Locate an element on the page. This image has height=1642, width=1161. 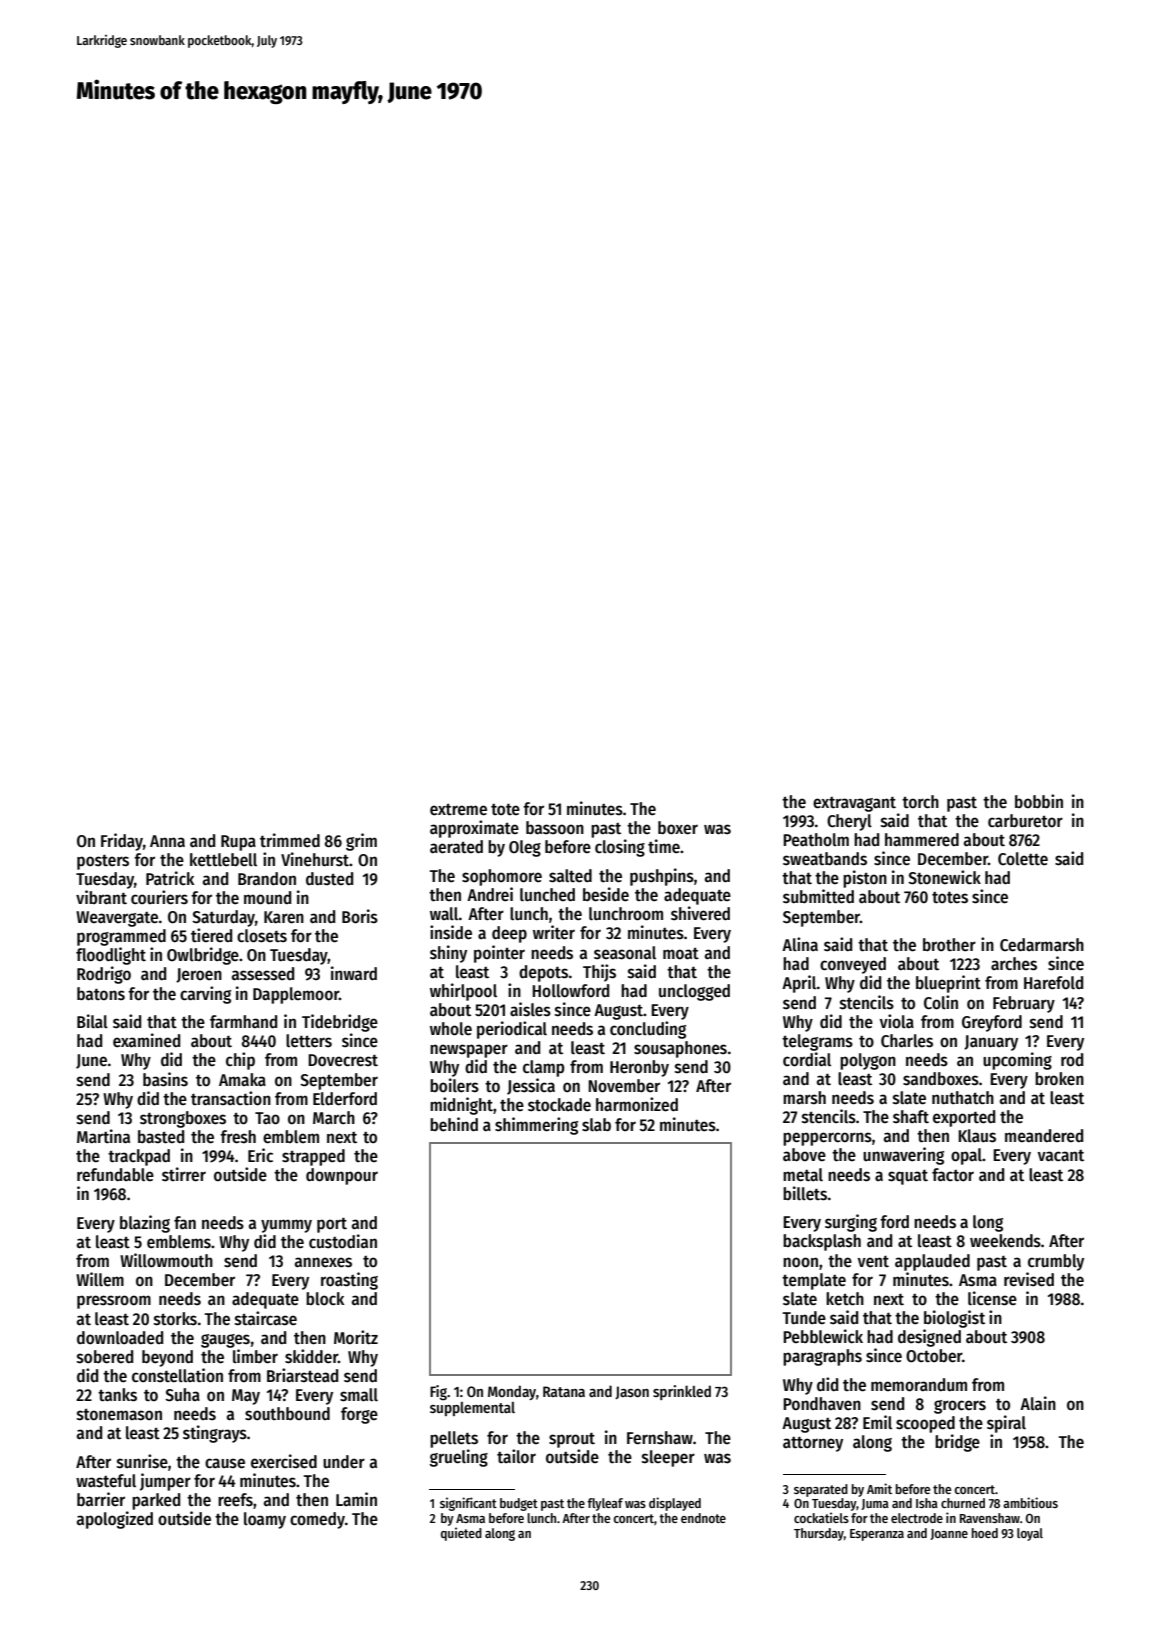
annexes is located at coordinates (323, 1262).
